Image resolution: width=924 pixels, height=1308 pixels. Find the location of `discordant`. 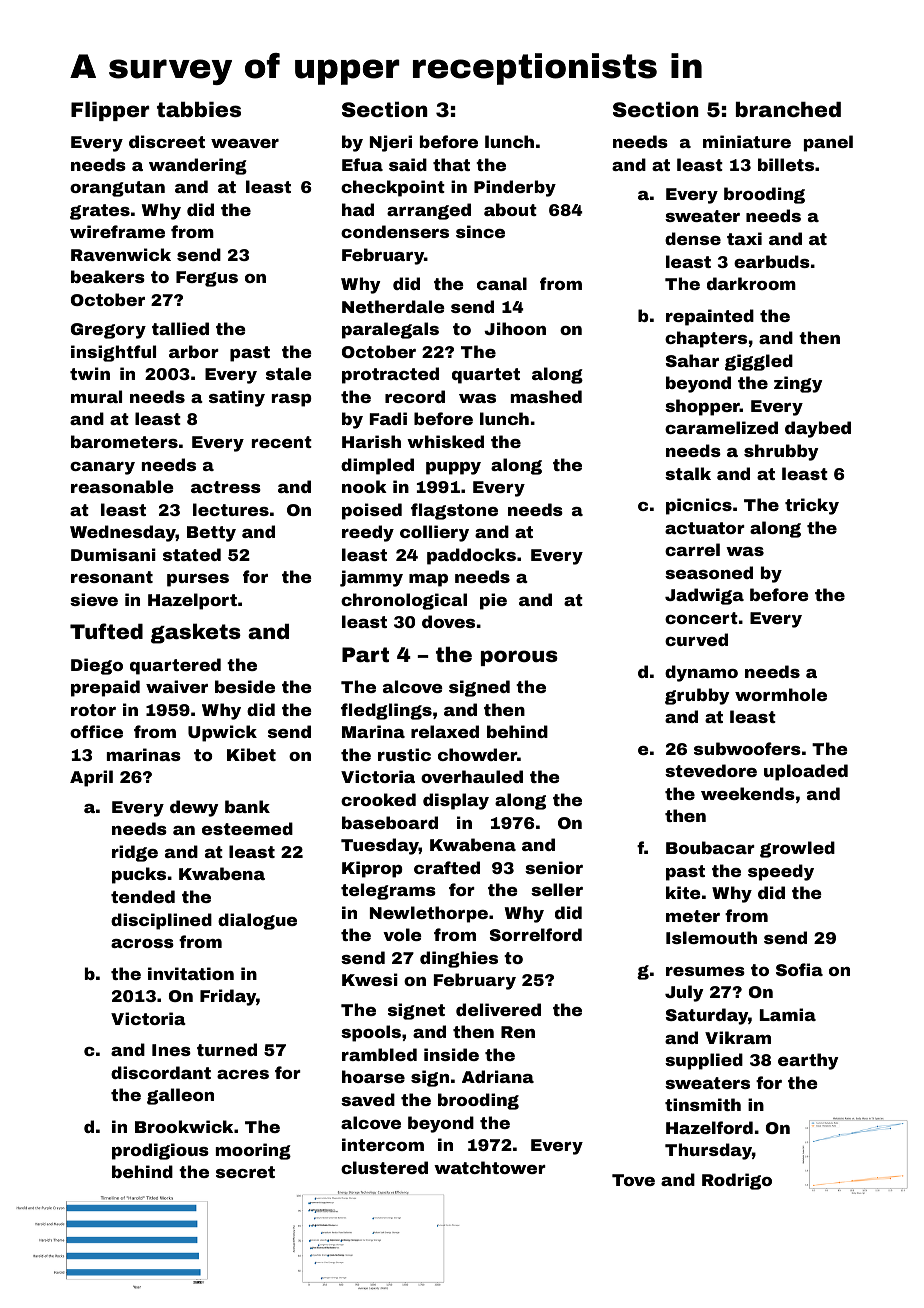

discordant is located at coordinates (161, 1072).
